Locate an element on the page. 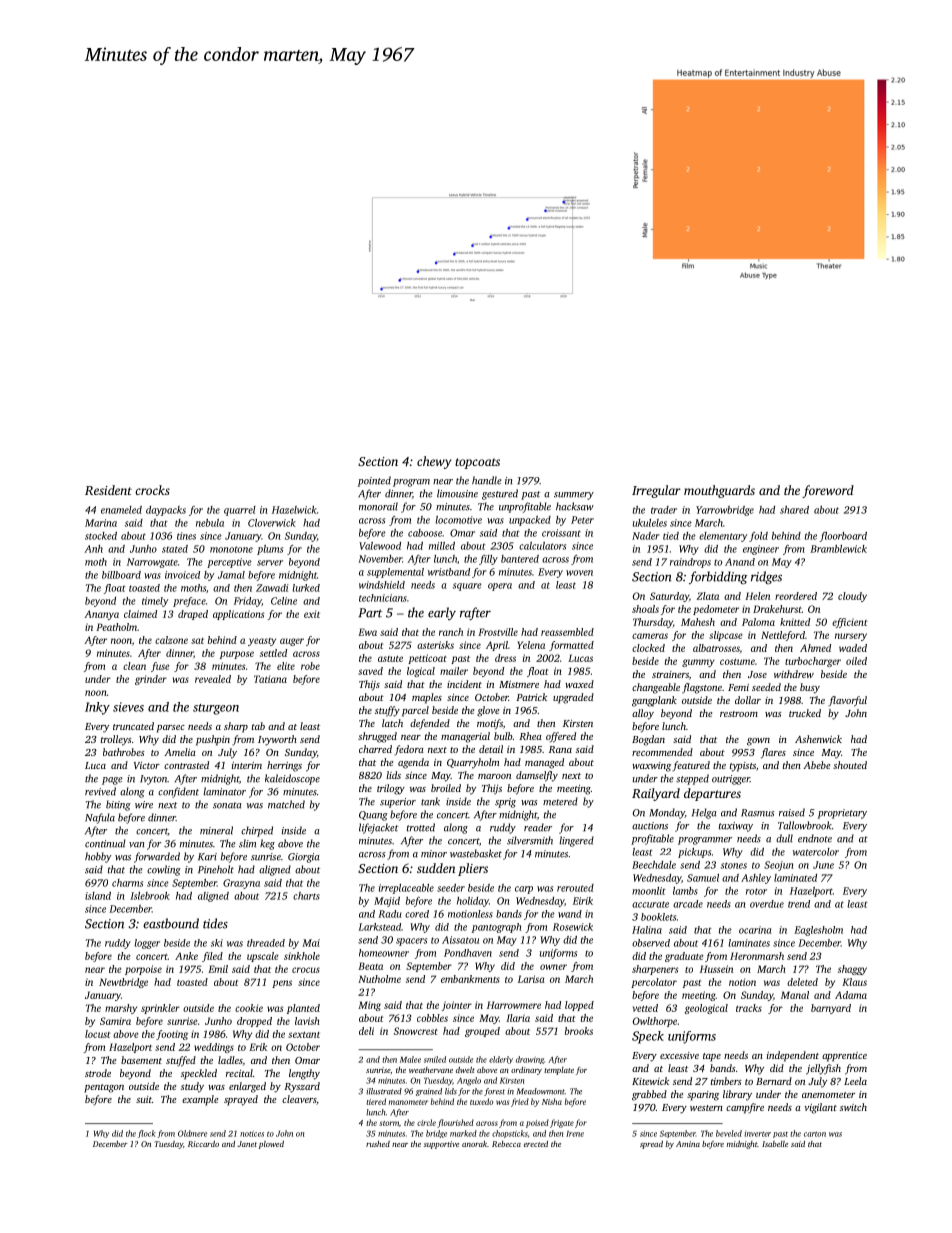 The image size is (952, 1233). topcoats is located at coordinates (477, 463).
